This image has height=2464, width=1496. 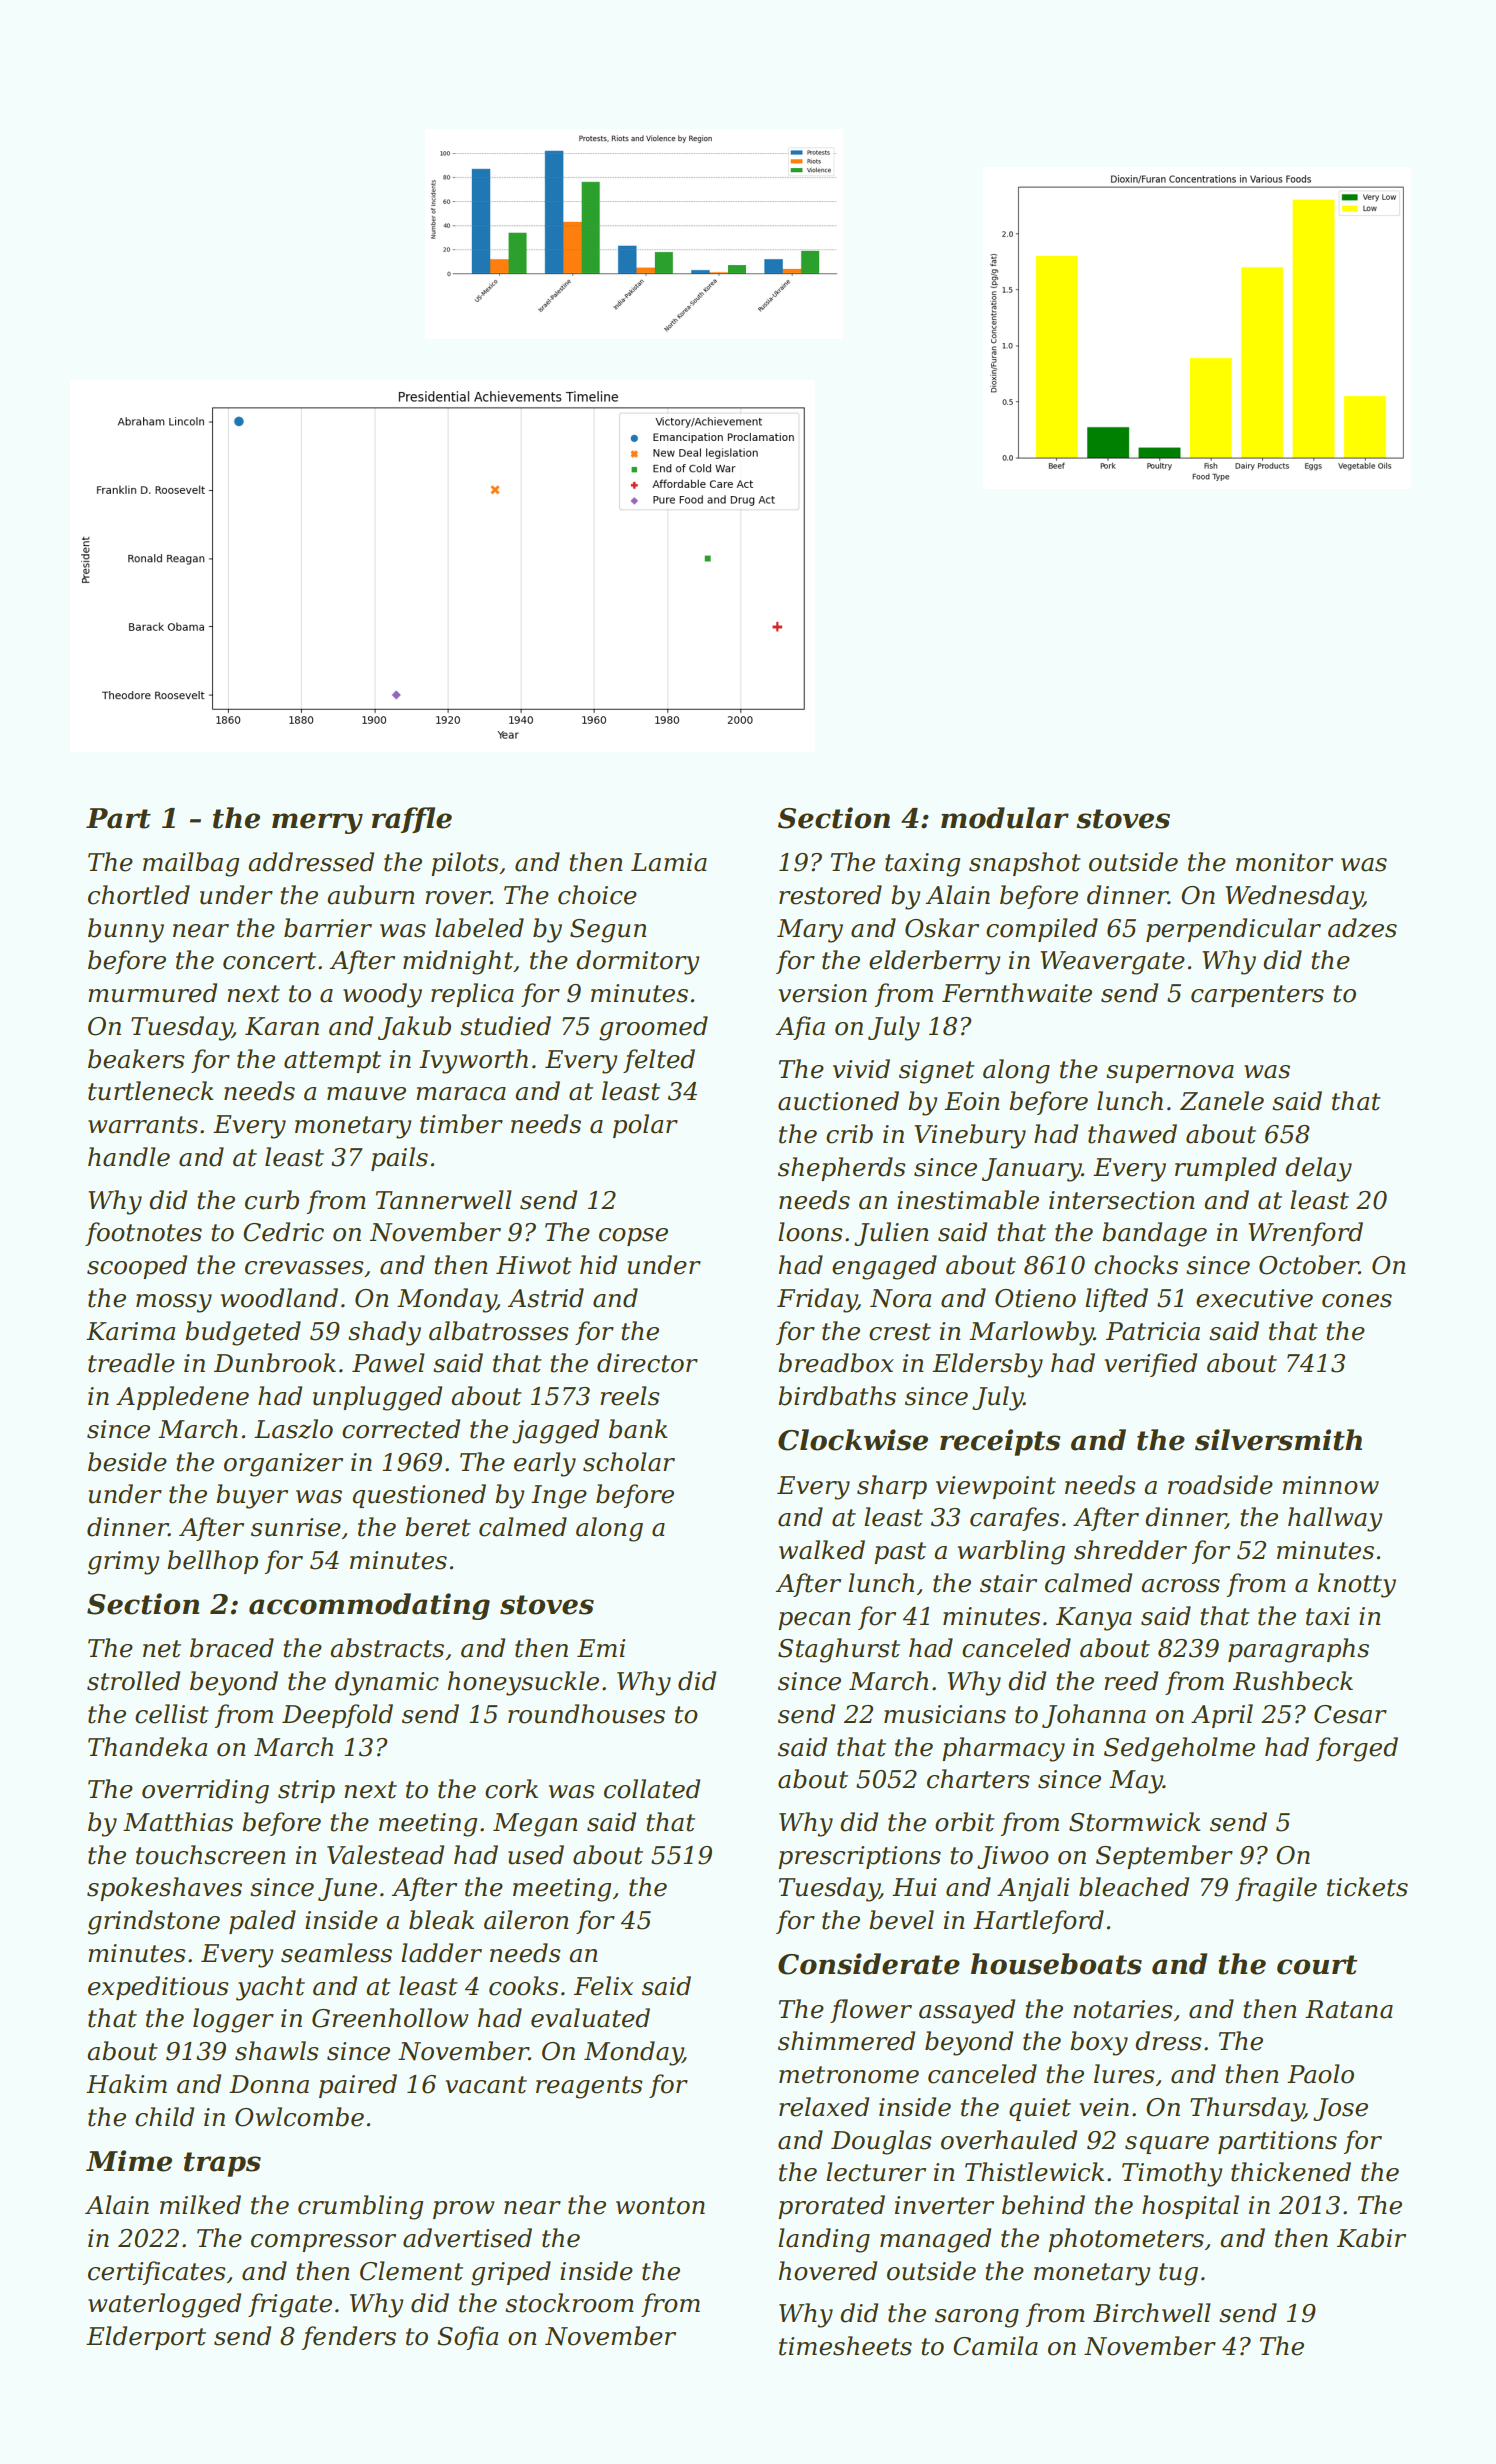 I want to click on Lamia, so click(x=669, y=862).
